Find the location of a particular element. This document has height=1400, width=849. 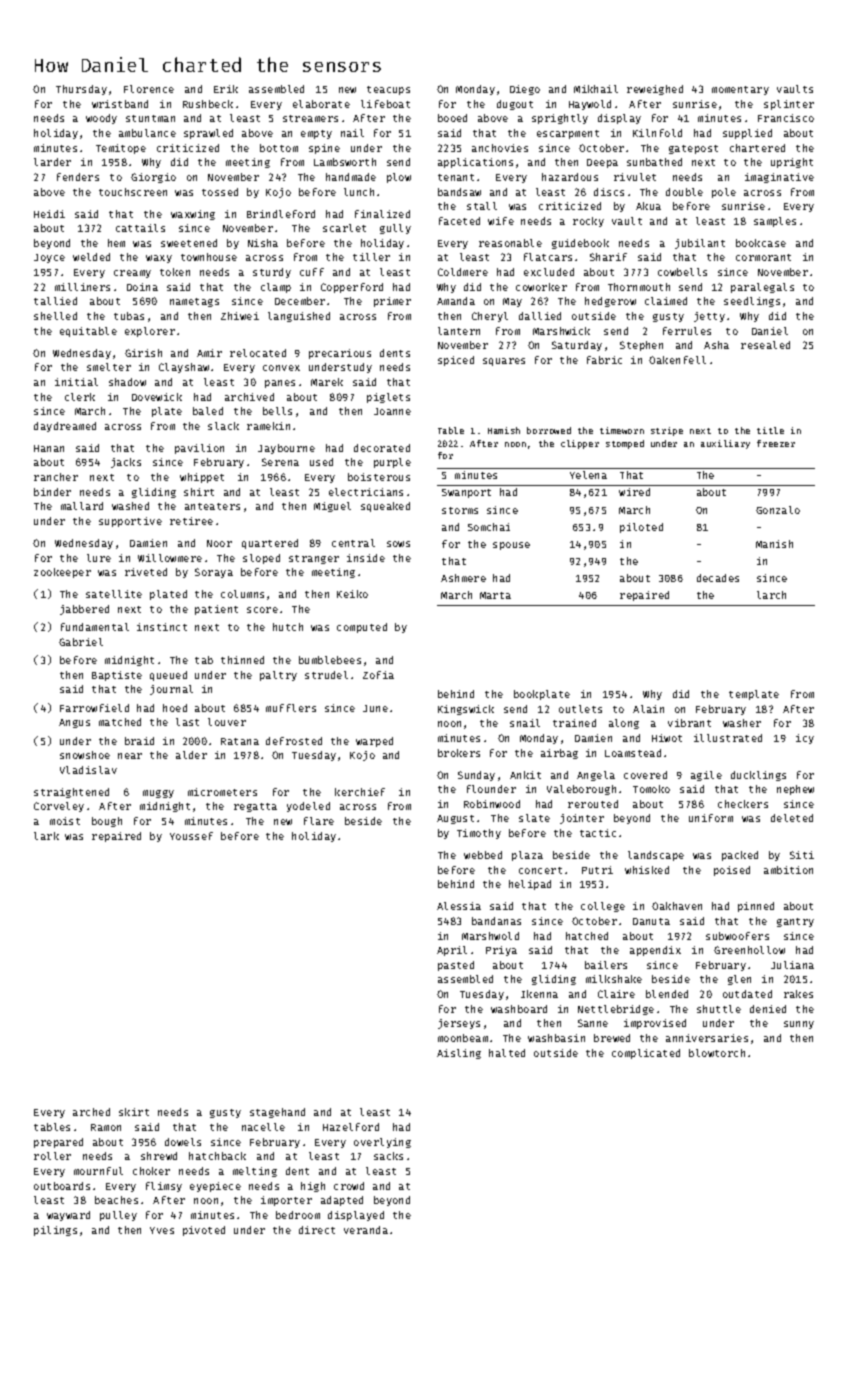

Mikhail is located at coordinates (596, 89).
